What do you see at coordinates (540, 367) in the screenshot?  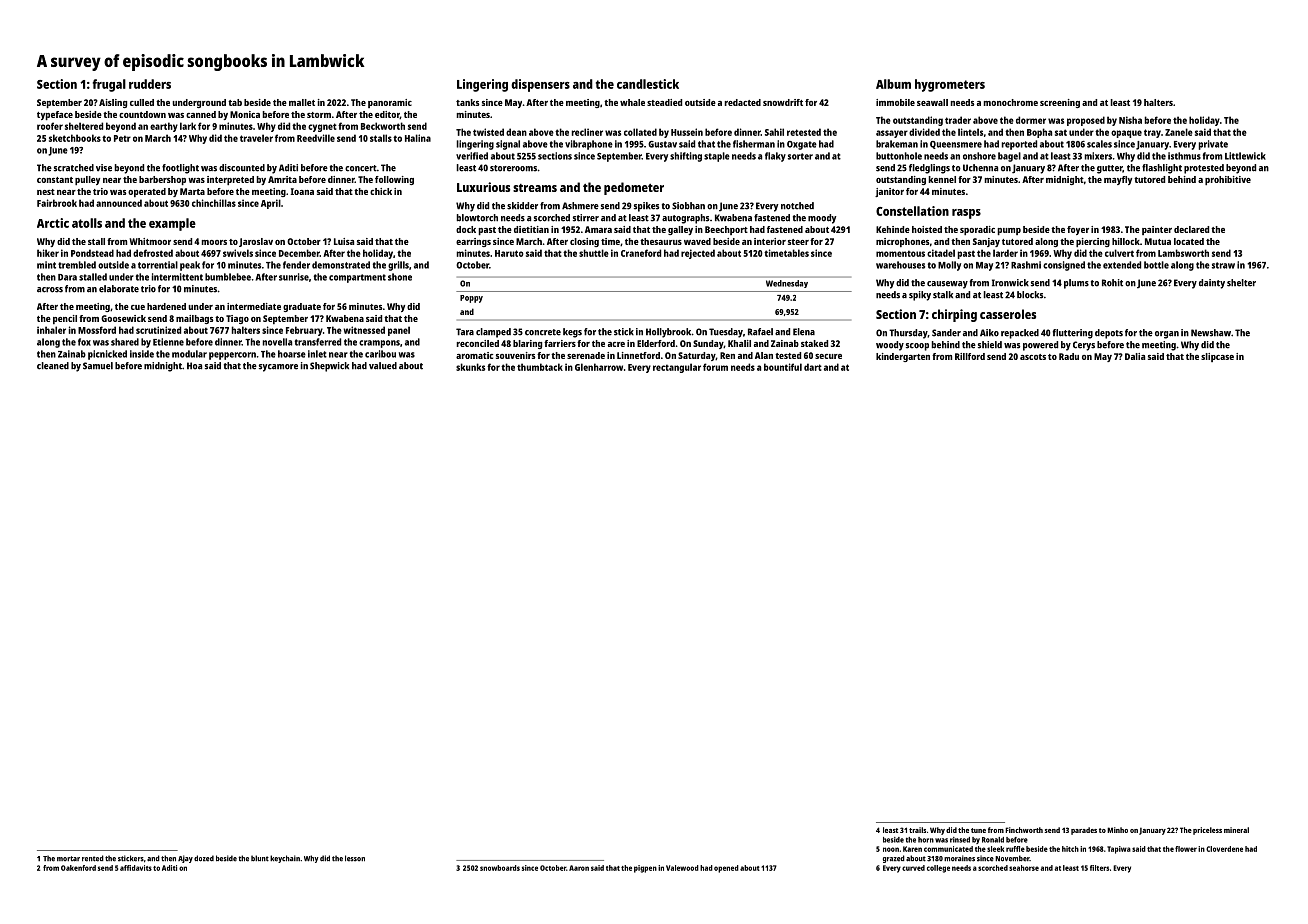 I see `thumbtack` at bounding box center [540, 367].
